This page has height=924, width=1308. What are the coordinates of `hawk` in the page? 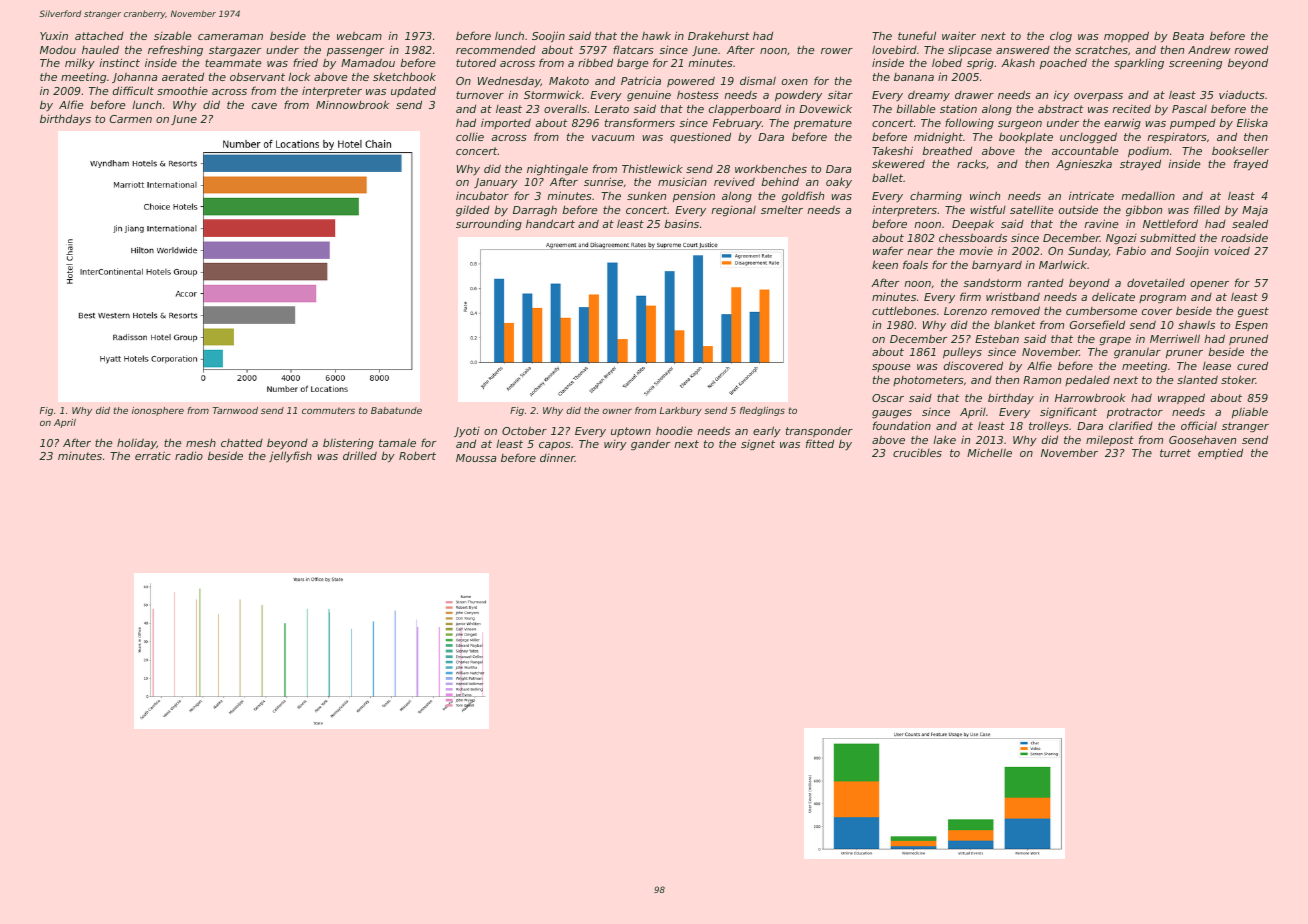 It's located at (656, 36).
